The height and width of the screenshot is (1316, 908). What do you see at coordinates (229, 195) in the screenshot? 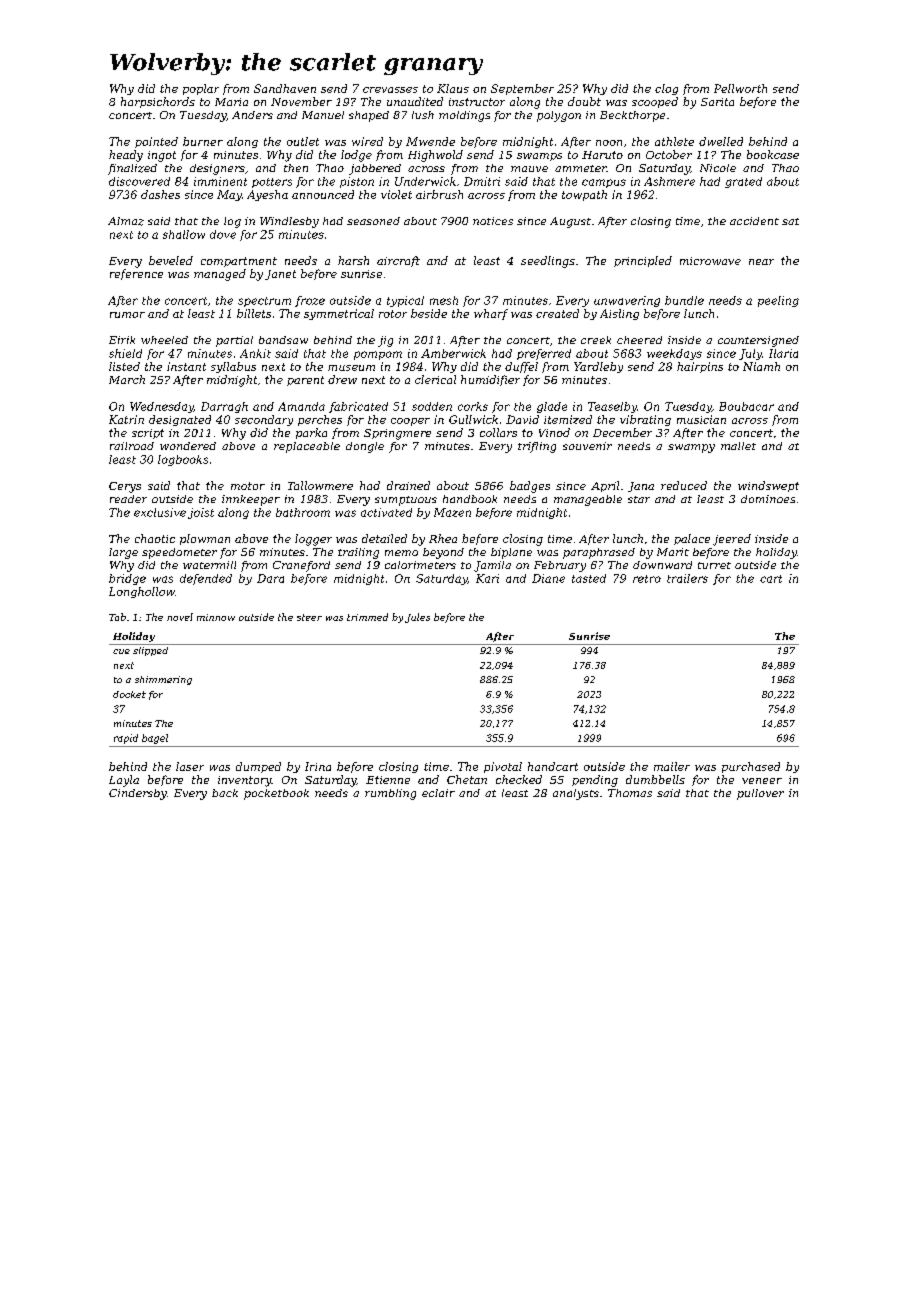
I see `May` at bounding box center [229, 195].
